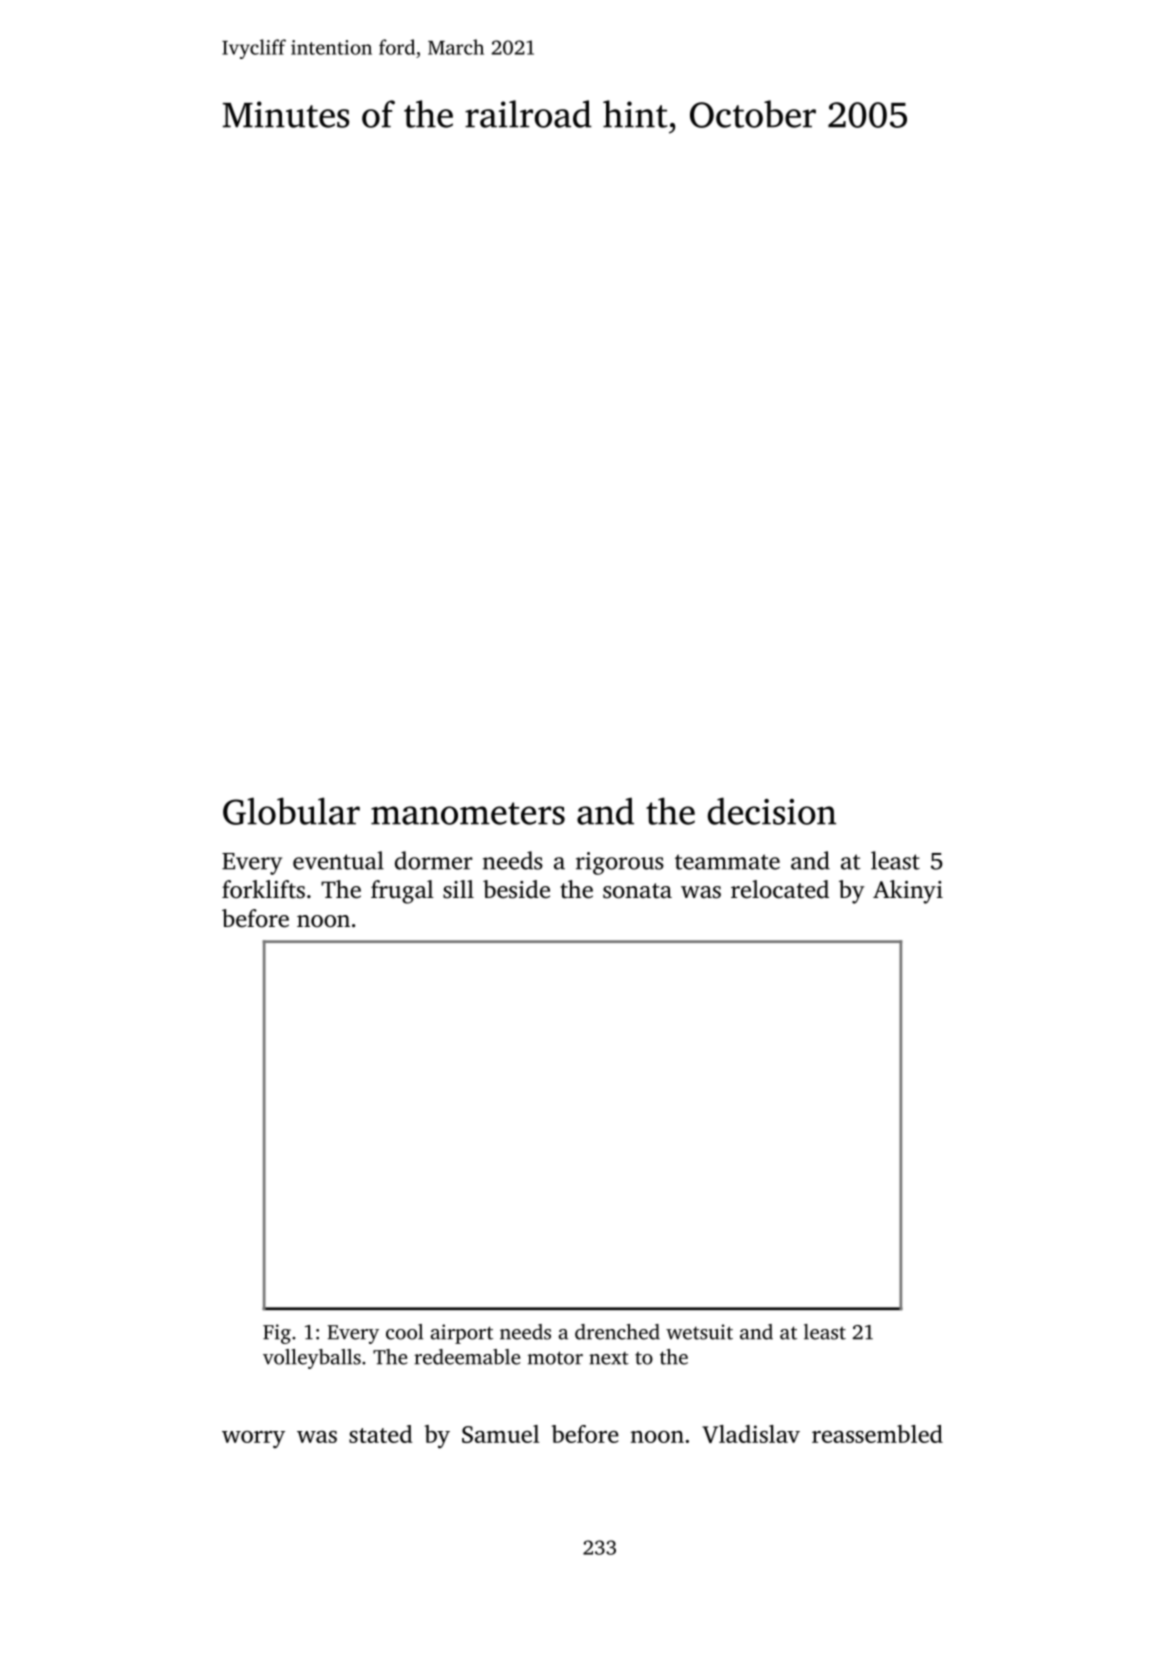 The width and height of the screenshot is (1165, 1654). Describe the element at coordinates (263, 889) in the screenshot. I see `forklifts` at that location.
